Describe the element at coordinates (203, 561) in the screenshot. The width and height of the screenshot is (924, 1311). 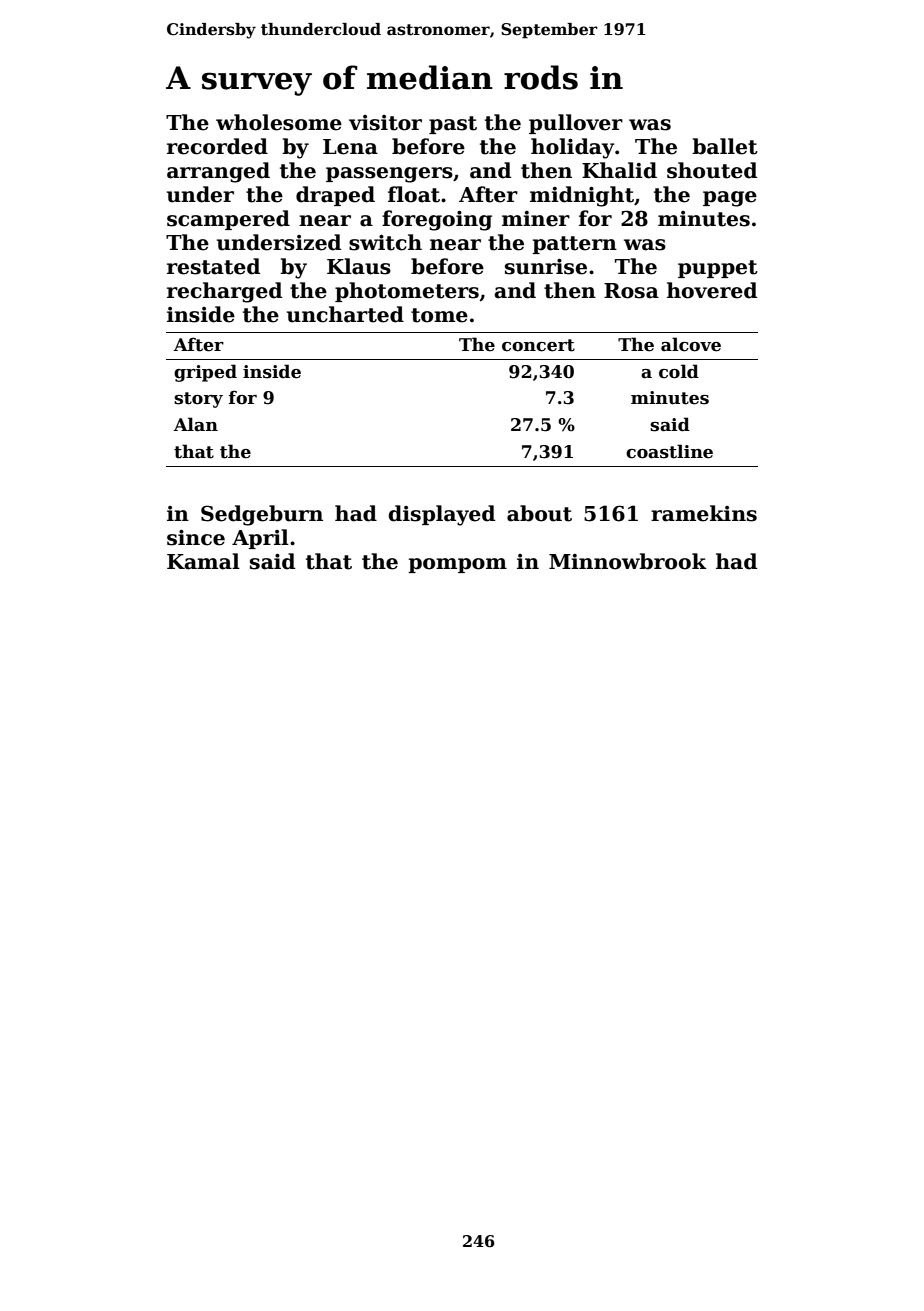
I see `Kamal` at that location.
